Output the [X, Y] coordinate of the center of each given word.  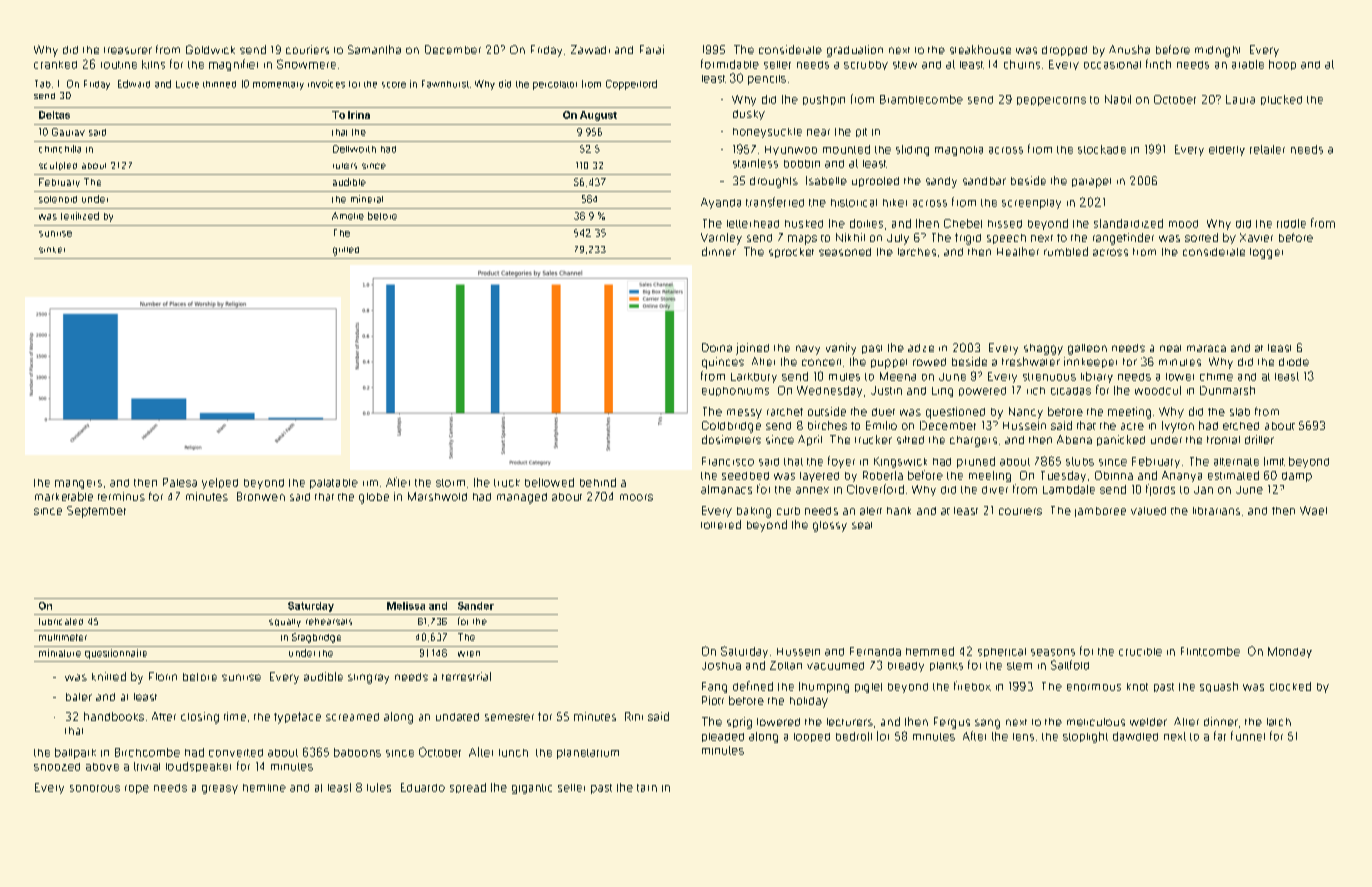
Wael [1313, 510]
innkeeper [1090, 362]
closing [200, 718]
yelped [220, 483]
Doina [717, 347]
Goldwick [210, 49]
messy [744, 414]
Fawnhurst [445, 84]
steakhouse [980, 49]
